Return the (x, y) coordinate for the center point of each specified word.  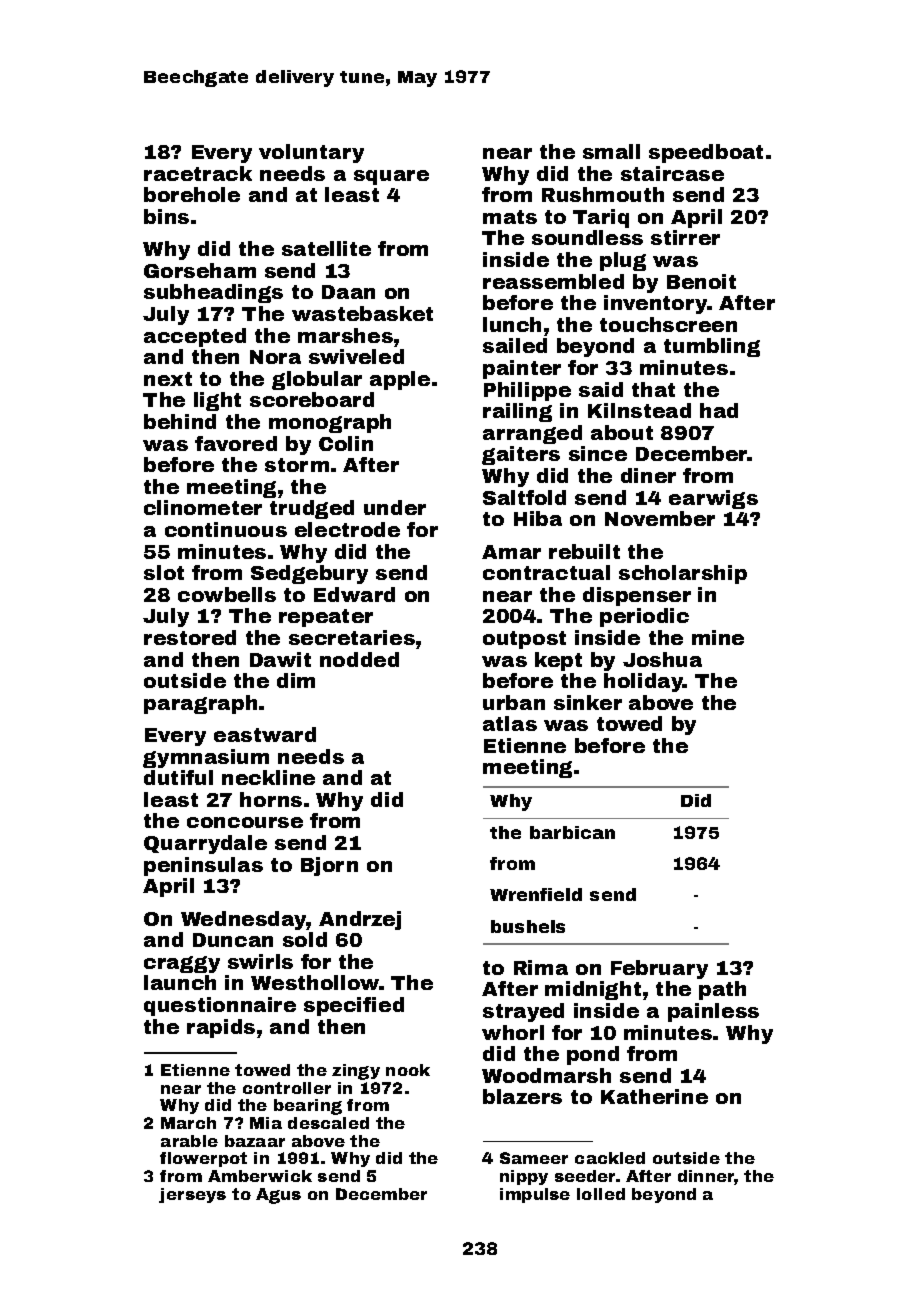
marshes (345, 335)
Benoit (701, 281)
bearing (308, 1107)
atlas (510, 723)
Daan (348, 292)
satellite (326, 248)
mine (718, 637)
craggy (182, 964)
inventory (656, 304)
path (722, 990)
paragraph (200, 704)
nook (408, 1070)
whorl (513, 1032)
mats (510, 217)
